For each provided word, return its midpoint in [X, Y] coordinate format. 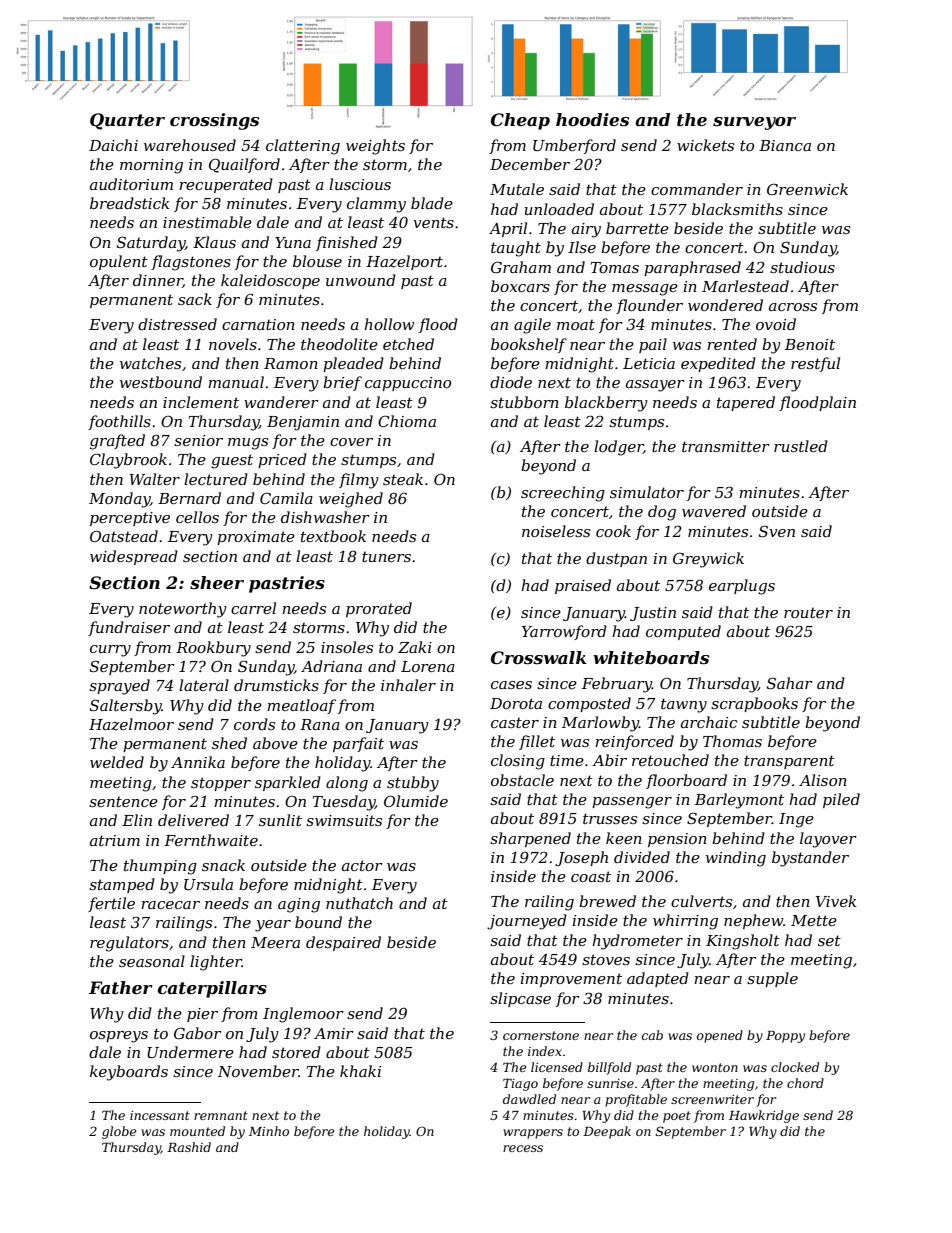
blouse [317, 261]
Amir [334, 1033]
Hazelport [404, 262]
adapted [658, 979]
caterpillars [212, 989]
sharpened [530, 839]
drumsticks [276, 685]
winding [736, 859]
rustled [801, 446]
